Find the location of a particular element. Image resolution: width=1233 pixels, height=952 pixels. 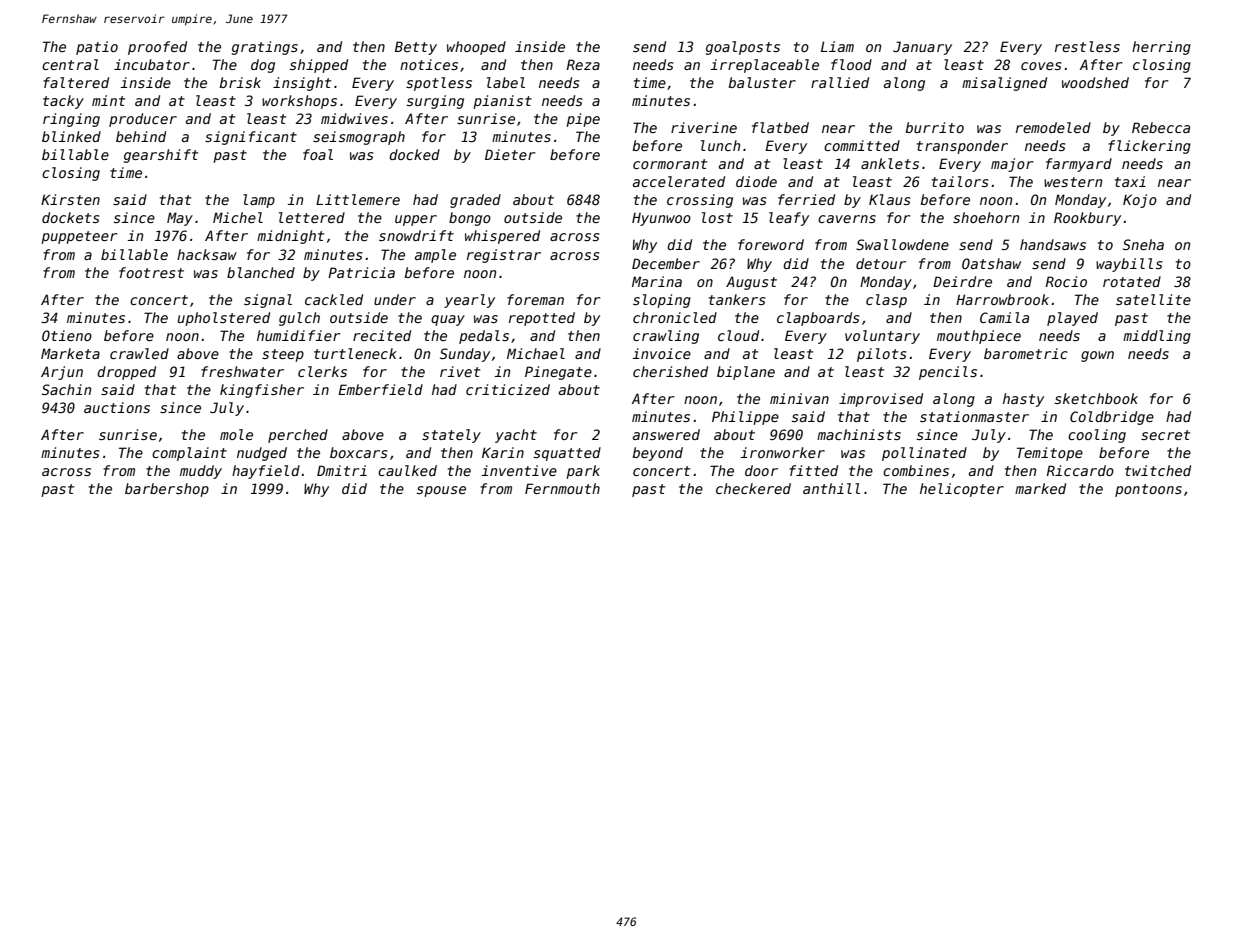

Kirsten is located at coordinates (70, 199).
